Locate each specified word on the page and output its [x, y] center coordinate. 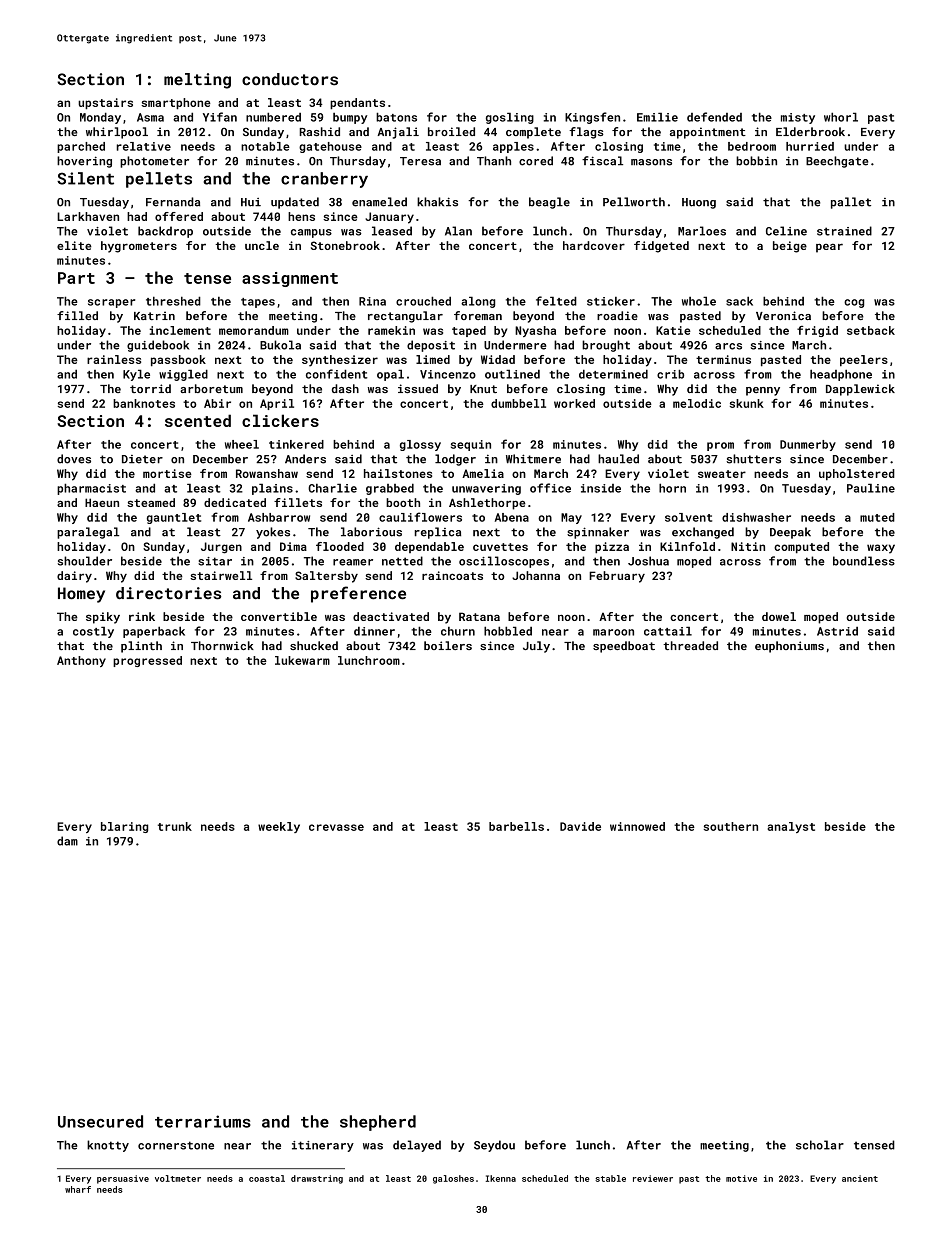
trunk [175, 826]
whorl [841, 117]
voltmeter [178, 1178]
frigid [817, 331]
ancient [860, 1178]
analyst [791, 827]
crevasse [336, 827]
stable [610, 1178]
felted [556, 301]
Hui [251, 202]
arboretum [211, 388]
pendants [357, 103]
